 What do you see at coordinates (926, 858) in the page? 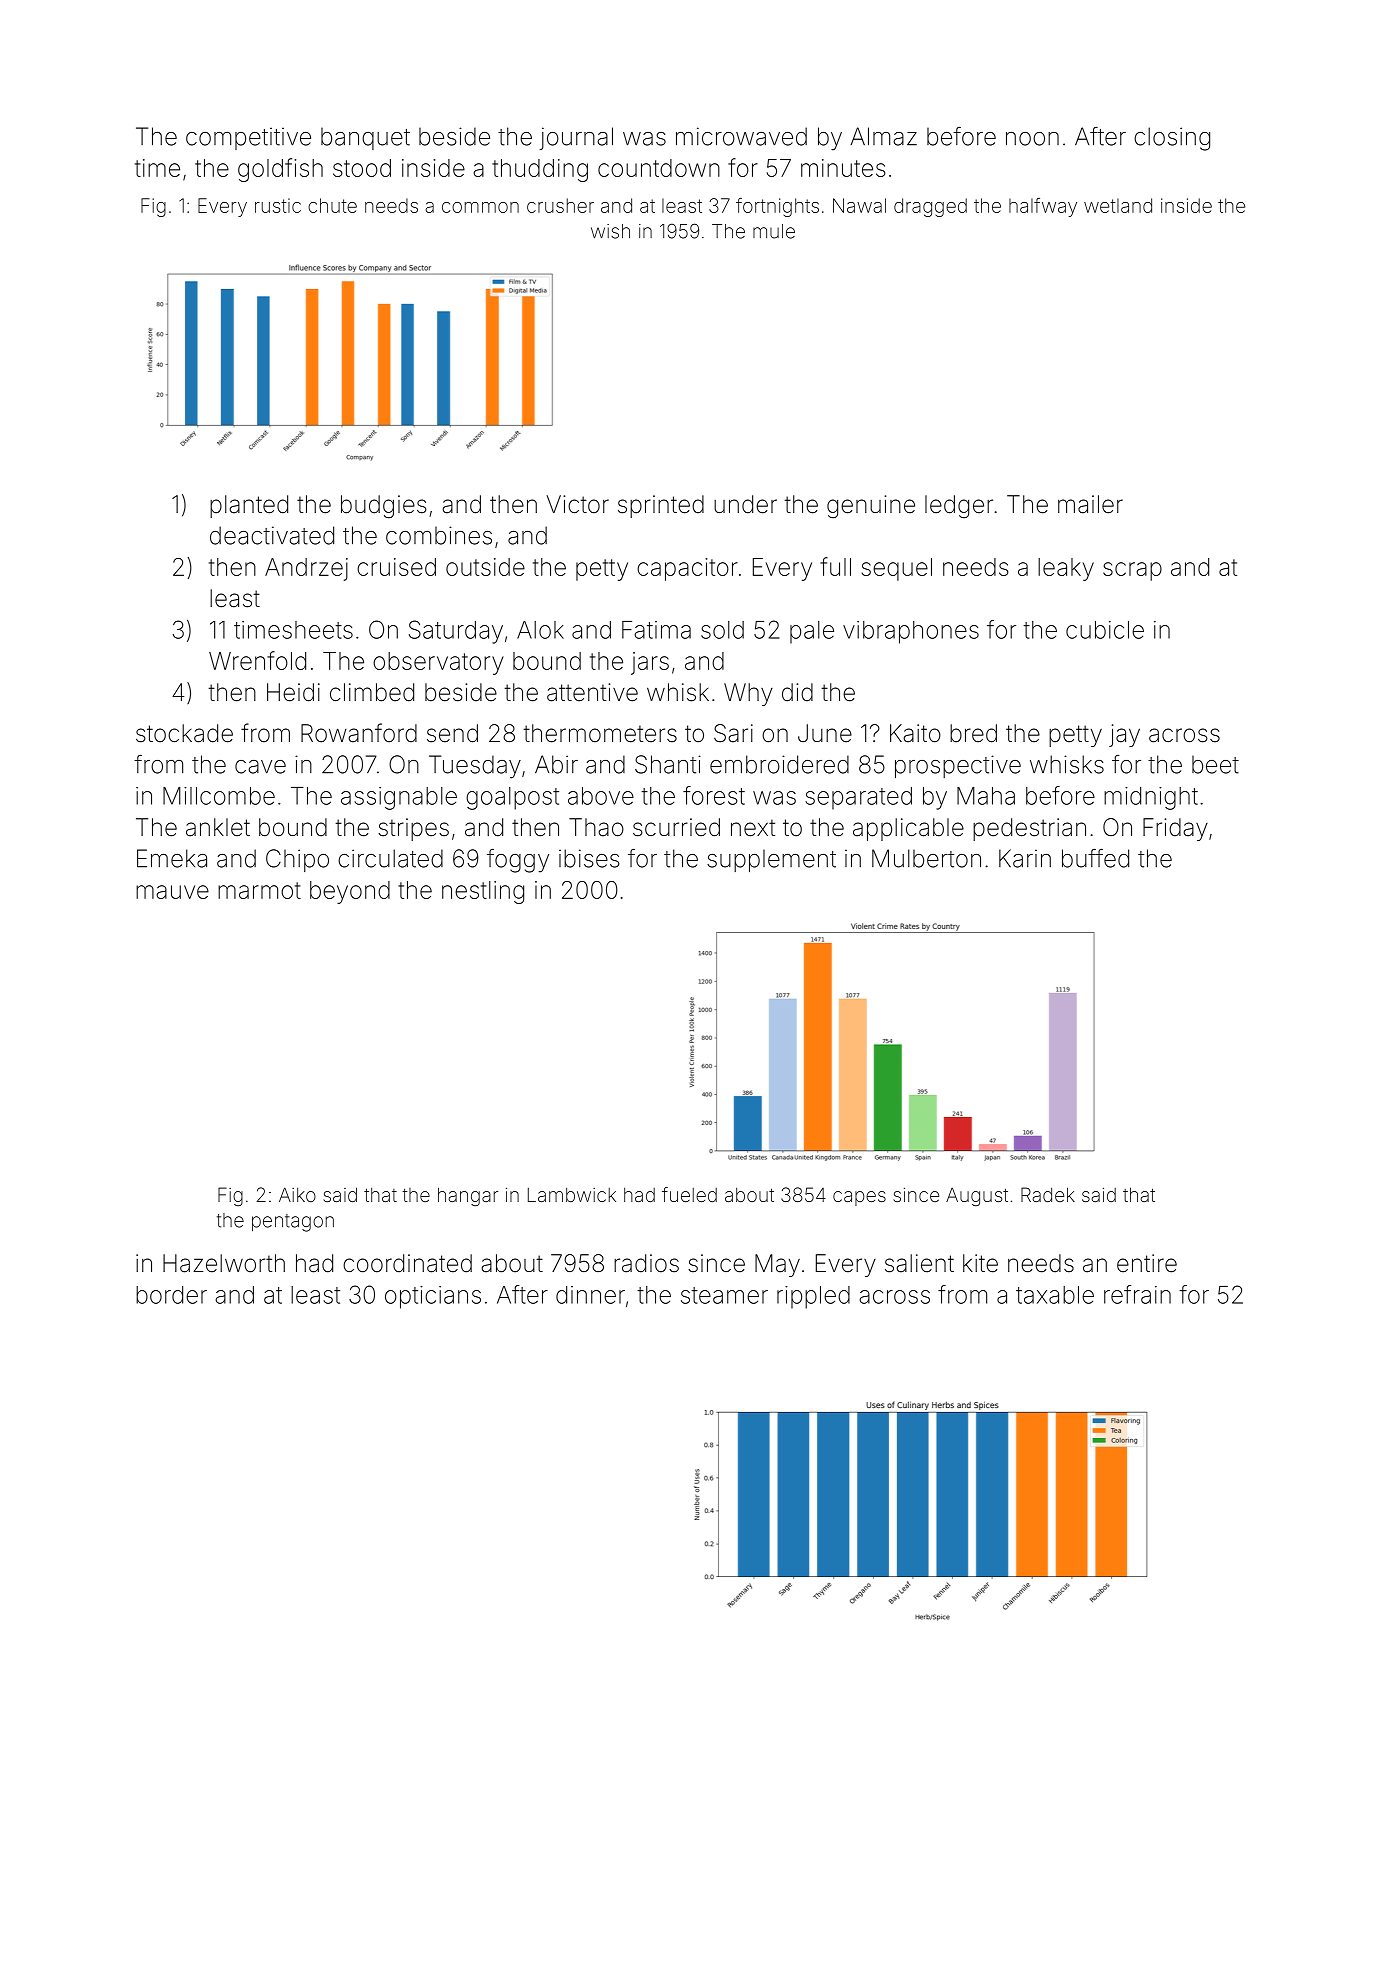
I see `Mulberton` at bounding box center [926, 858].
